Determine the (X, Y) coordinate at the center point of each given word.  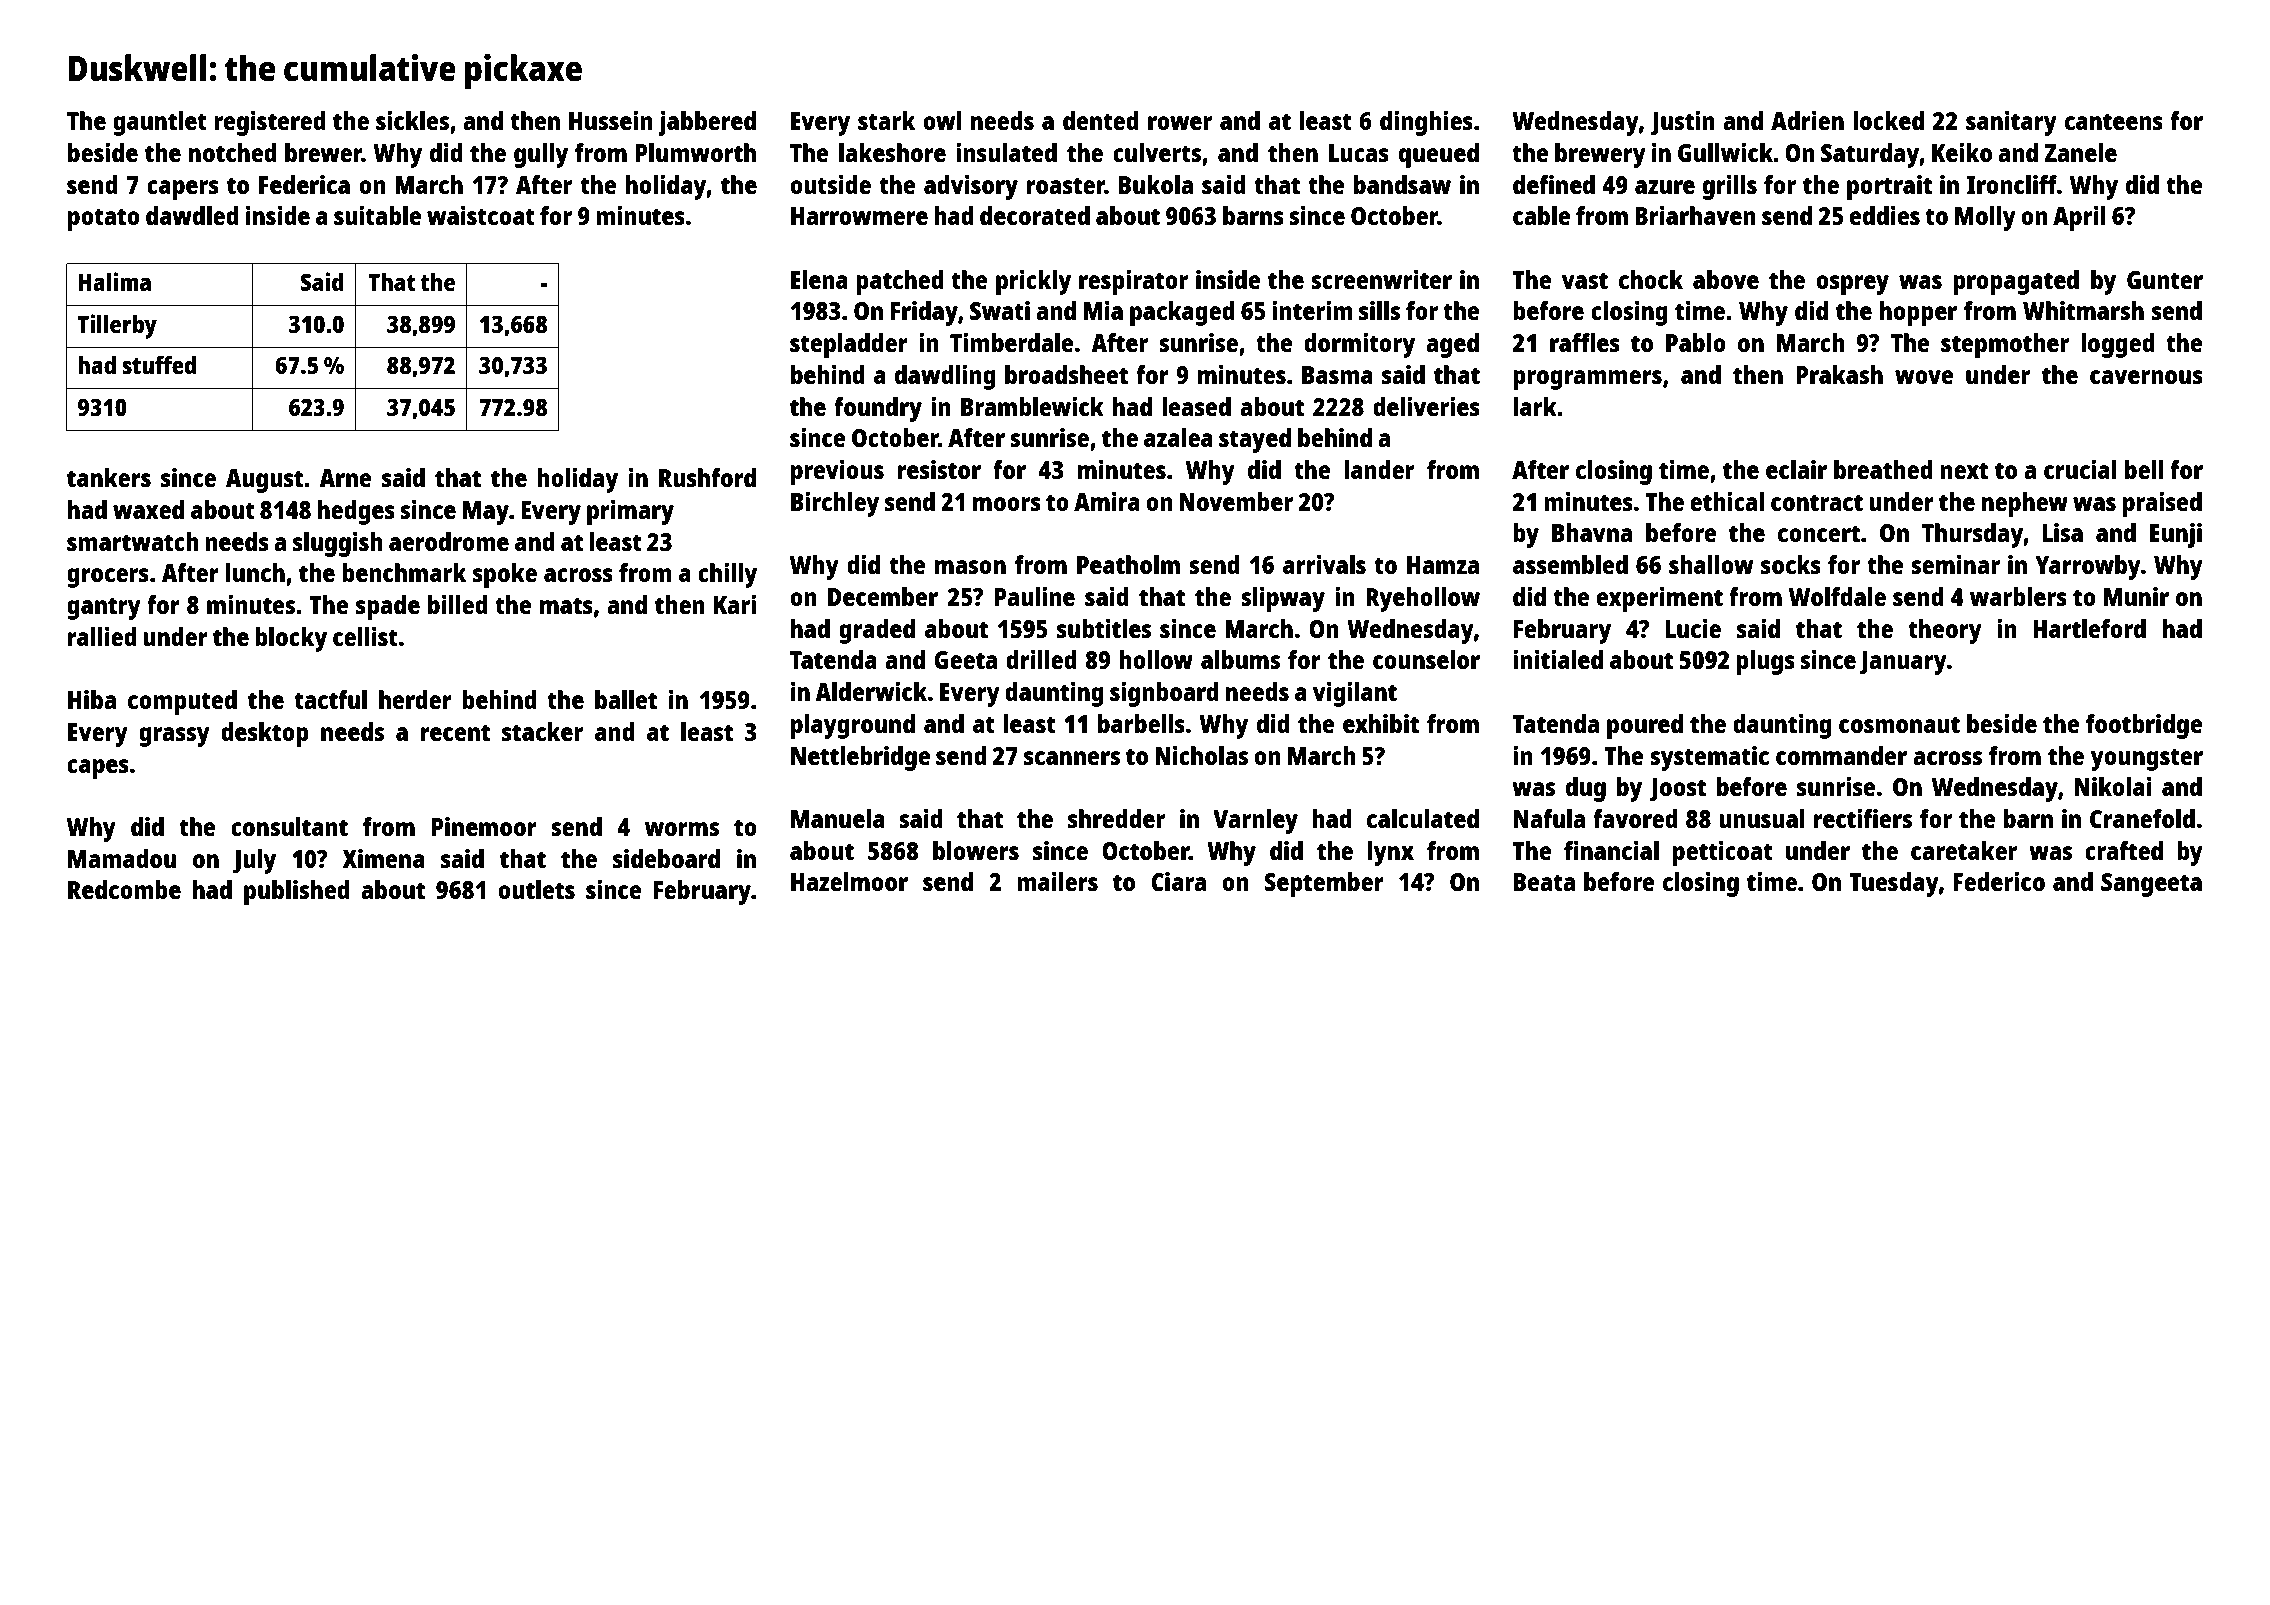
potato (104, 219)
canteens (2114, 121)
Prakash (1839, 374)
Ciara (1178, 881)
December (883, 596)
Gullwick (1726, 152)
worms (682, 829)
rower (1180, 123)
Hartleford (2089, 628)
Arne (345, 478)
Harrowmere (859, 216)
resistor (939, 469)
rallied (102, 636)
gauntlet (160, 123)
